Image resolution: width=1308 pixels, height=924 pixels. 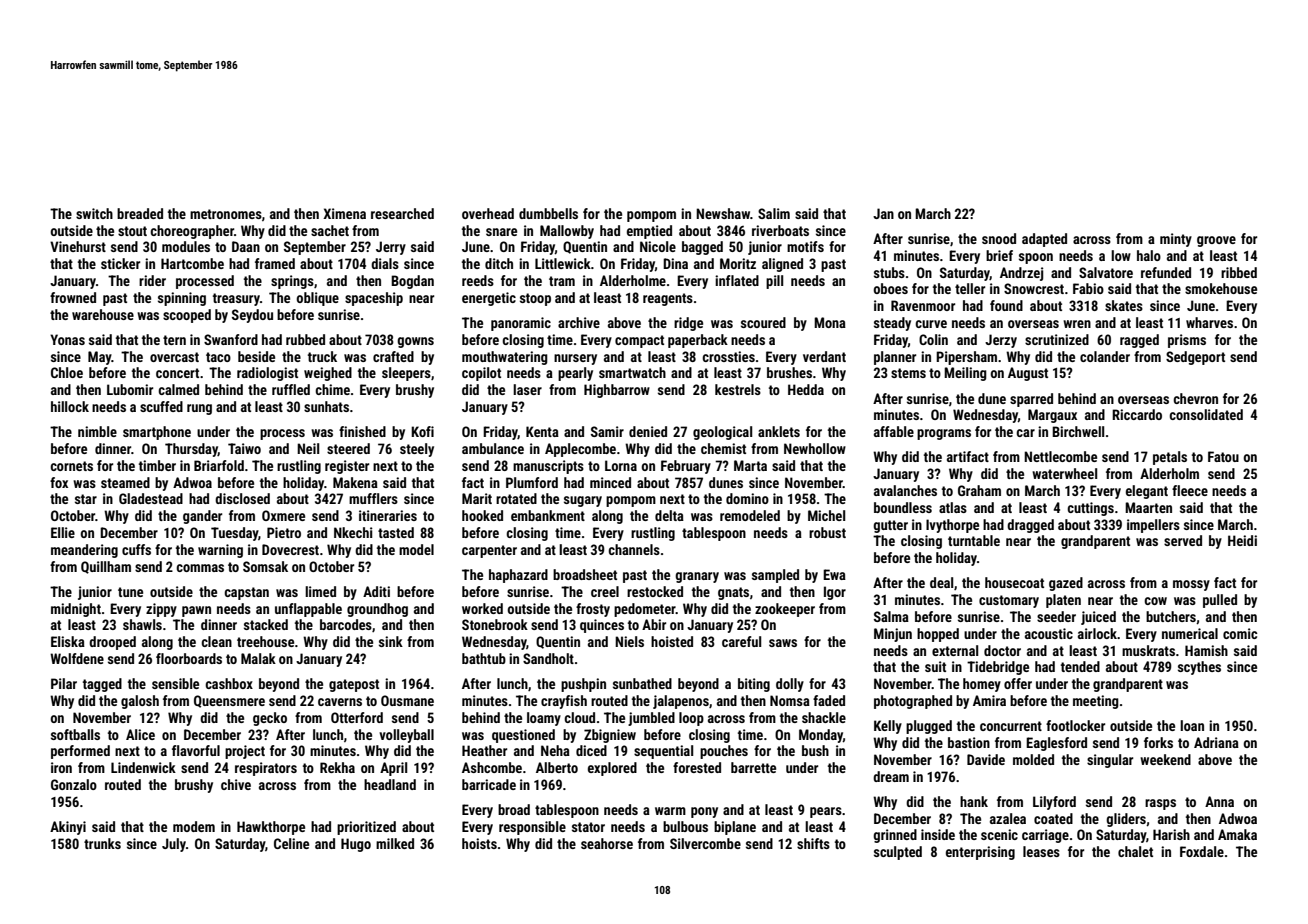 I want to click on leases, so click(x=1041, y=851).
